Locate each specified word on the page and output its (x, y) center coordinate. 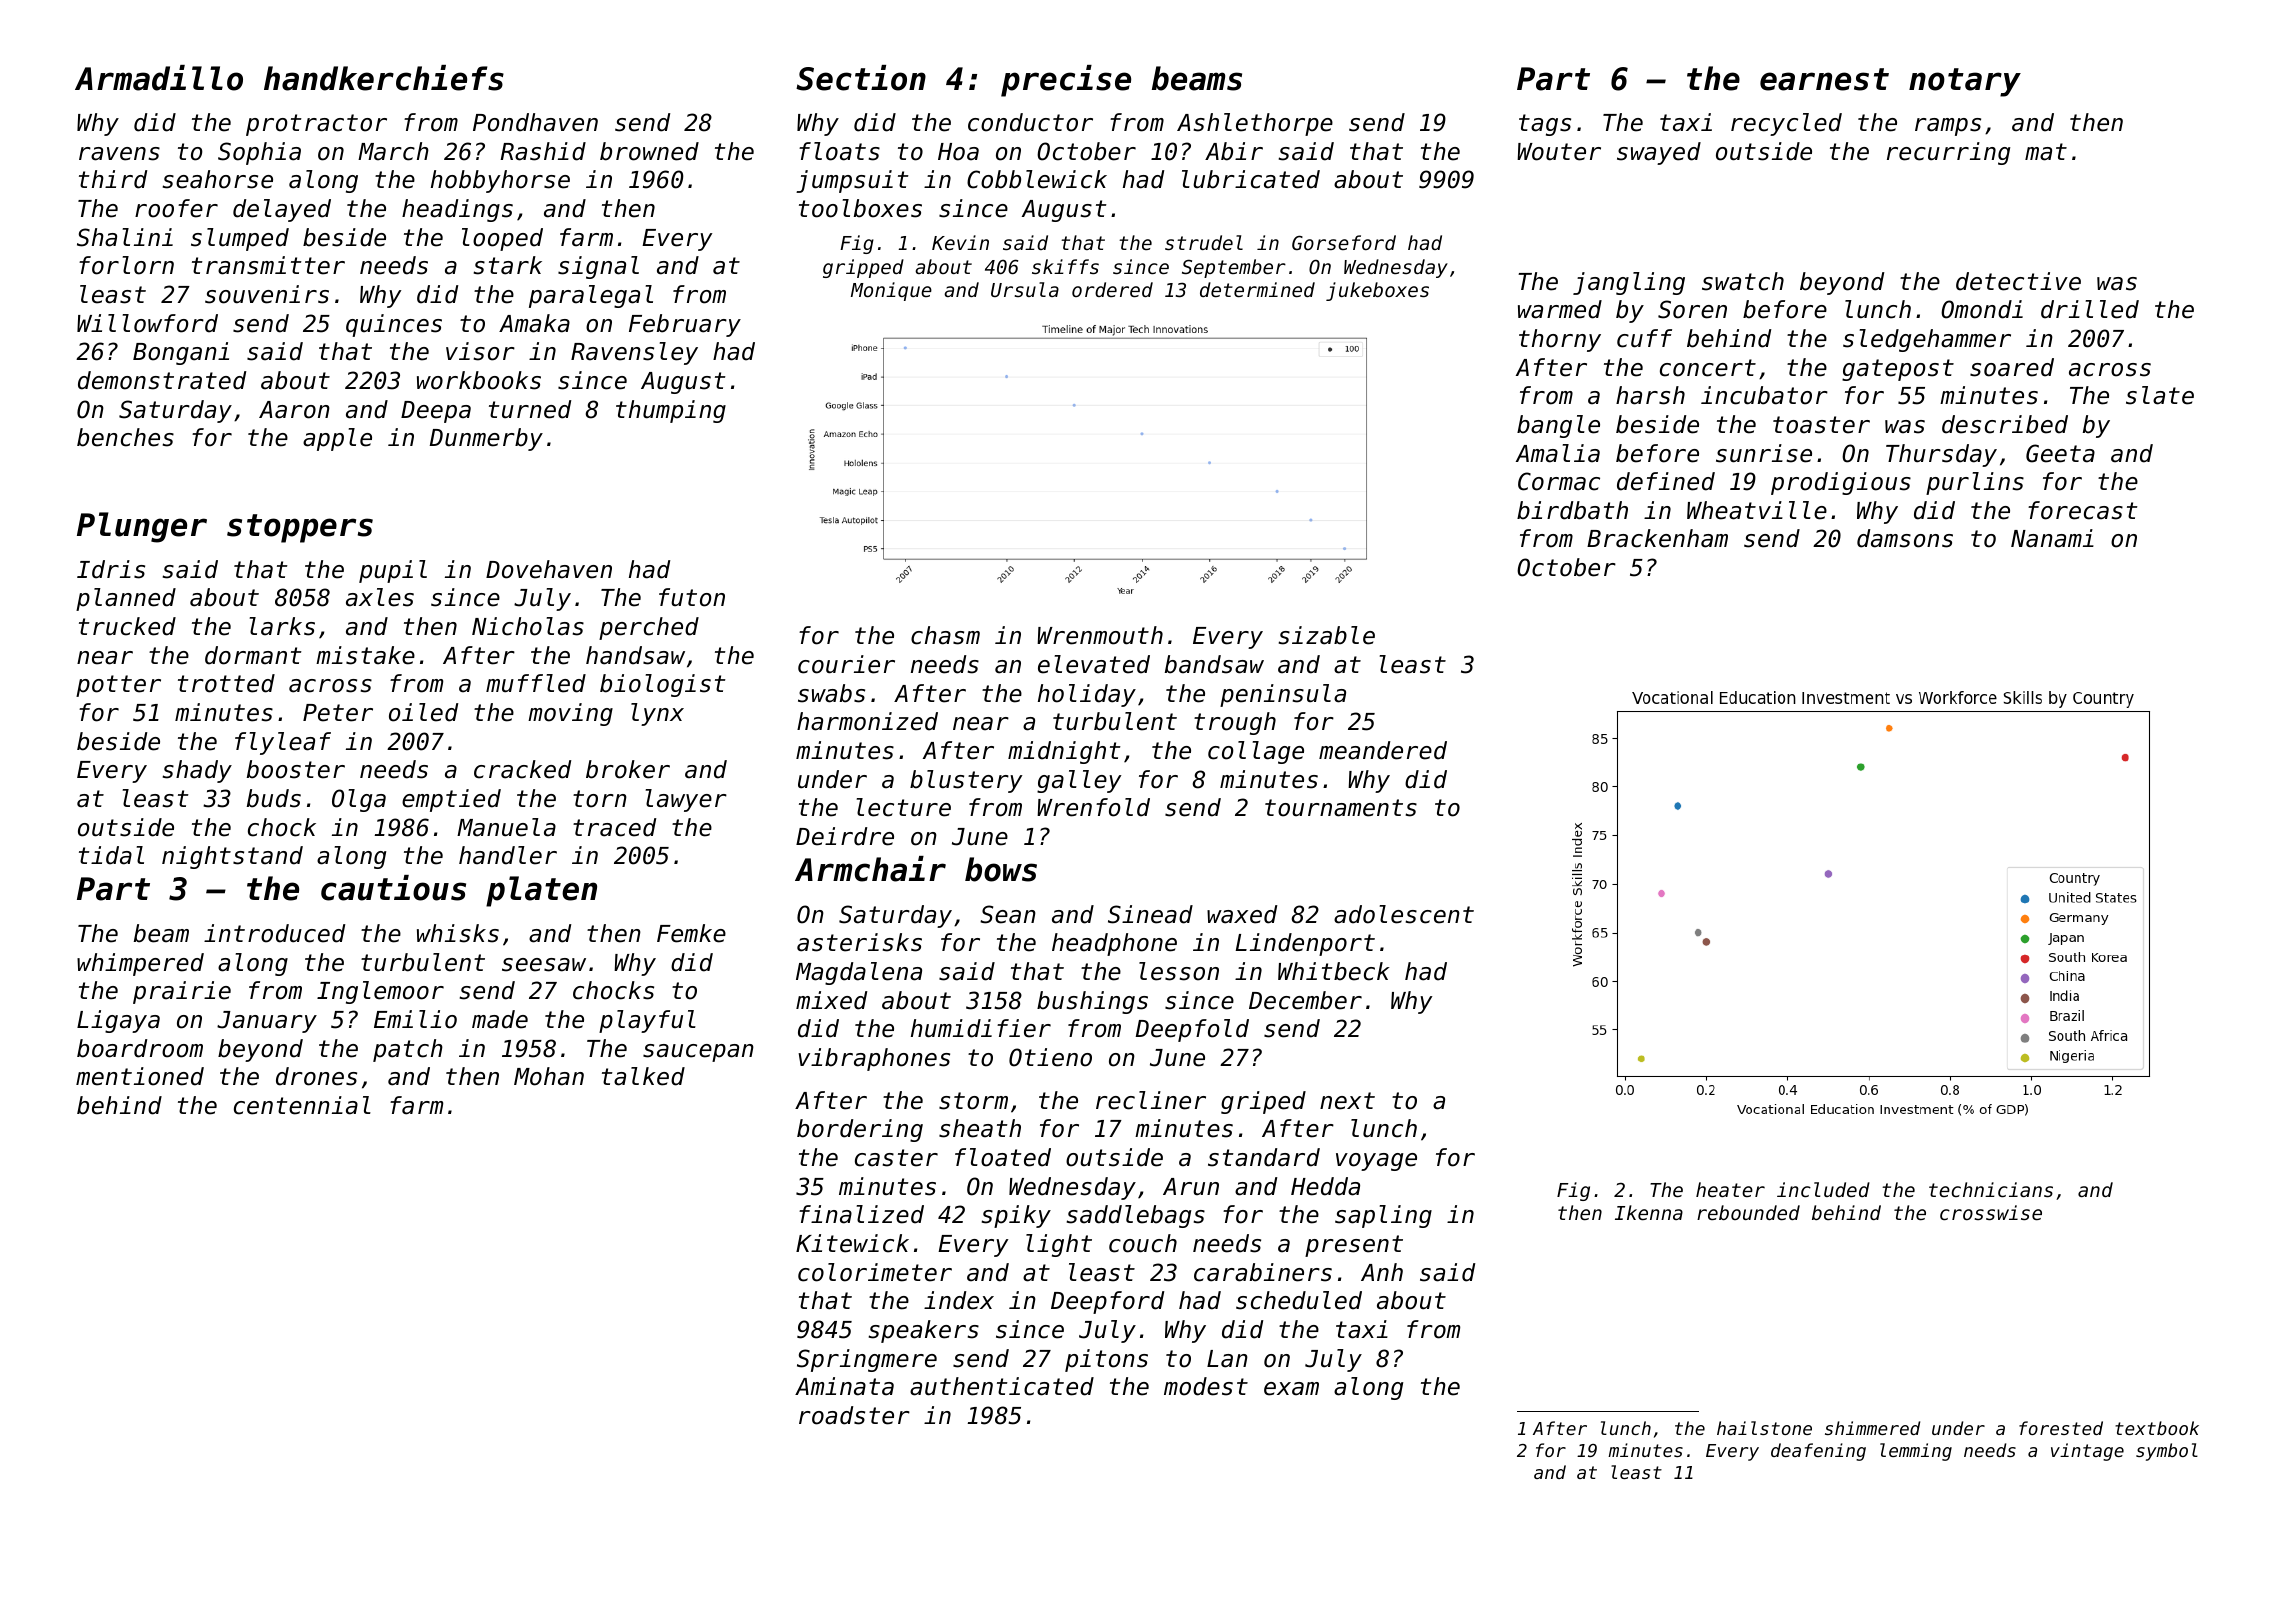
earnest (1824, 79)
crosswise (1991, 1212)
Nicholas (528, 626)
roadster (854, 1415)
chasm (945, 635)
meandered (1383, 750)
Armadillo (159, 78)
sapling (1383, 1216)
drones (316, 1076)
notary (1965, 82)
